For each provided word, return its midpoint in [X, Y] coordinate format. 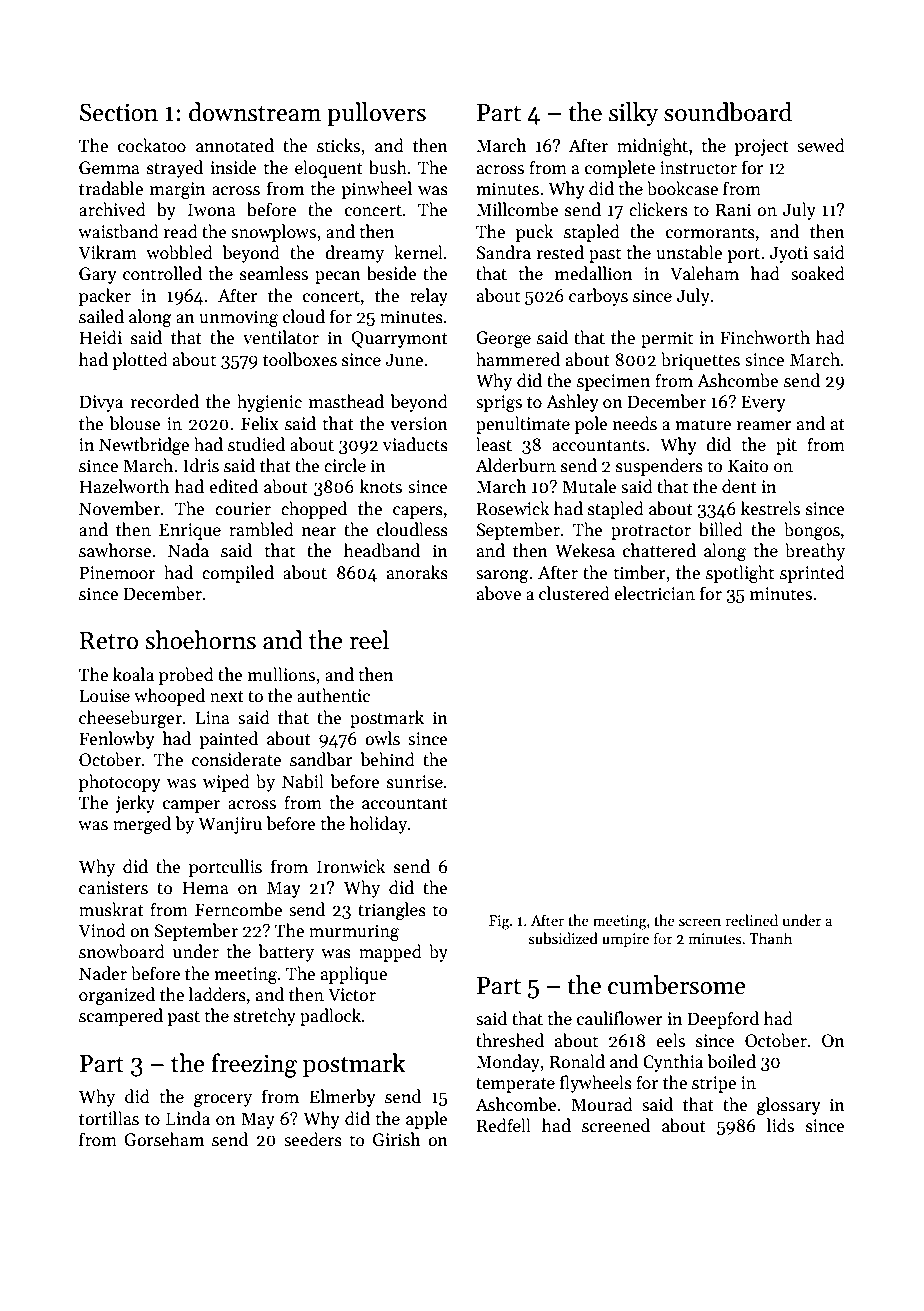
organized [117, 996]
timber [640, 572]
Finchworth [765, 337]
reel [369, 640]
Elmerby [343, 1098]
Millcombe [518, 209]
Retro [109, 641]
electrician [654, 593]
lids [780, 1125]
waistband [118, 231]
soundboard [728, 112]
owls [382, 738]
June [404, 360]
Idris [201, 465]
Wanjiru [230, 825]
